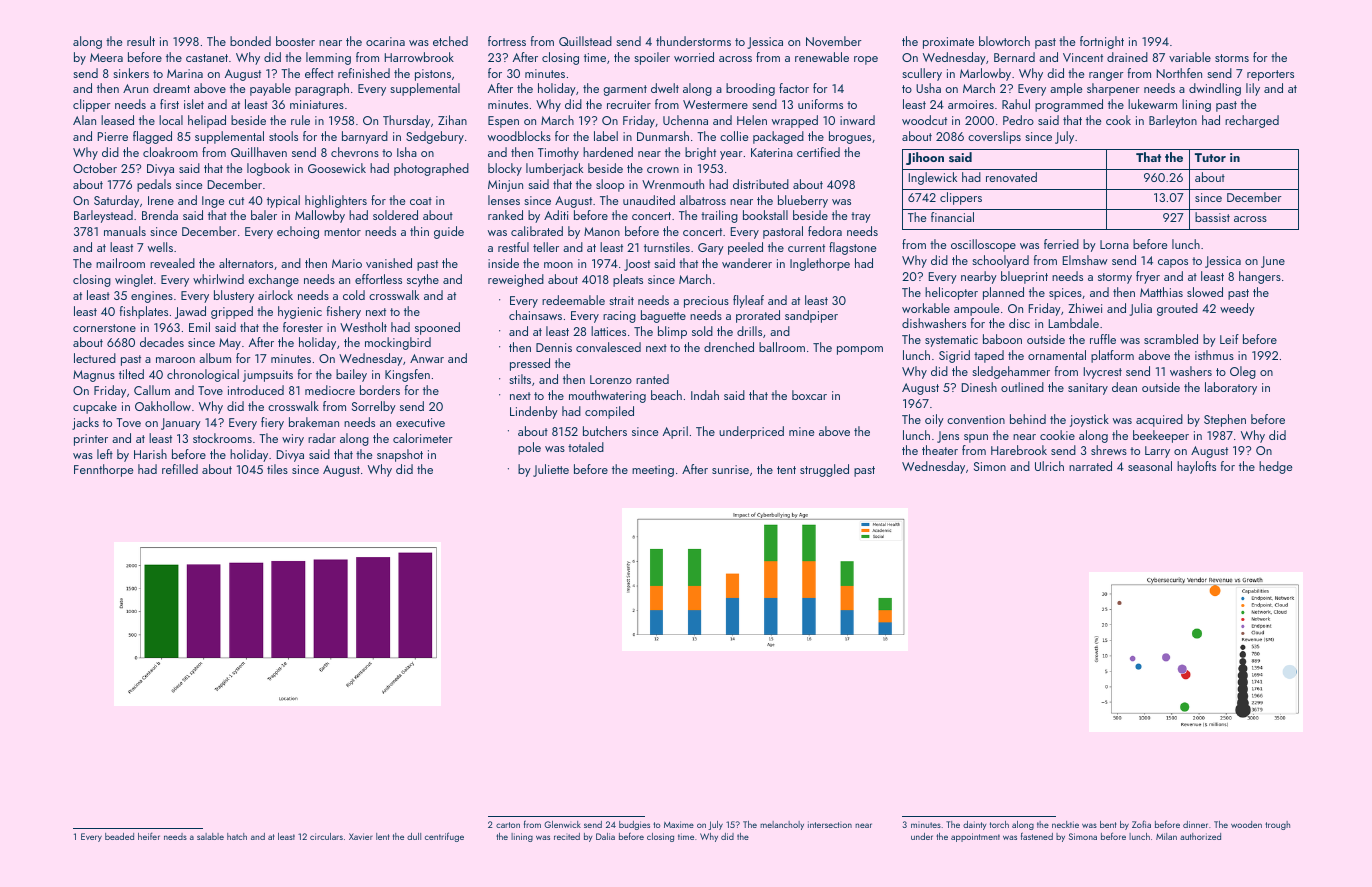 The height and width of the screenshot is (887, 1372). I want to click on Goosewick, so click(337, 168).
